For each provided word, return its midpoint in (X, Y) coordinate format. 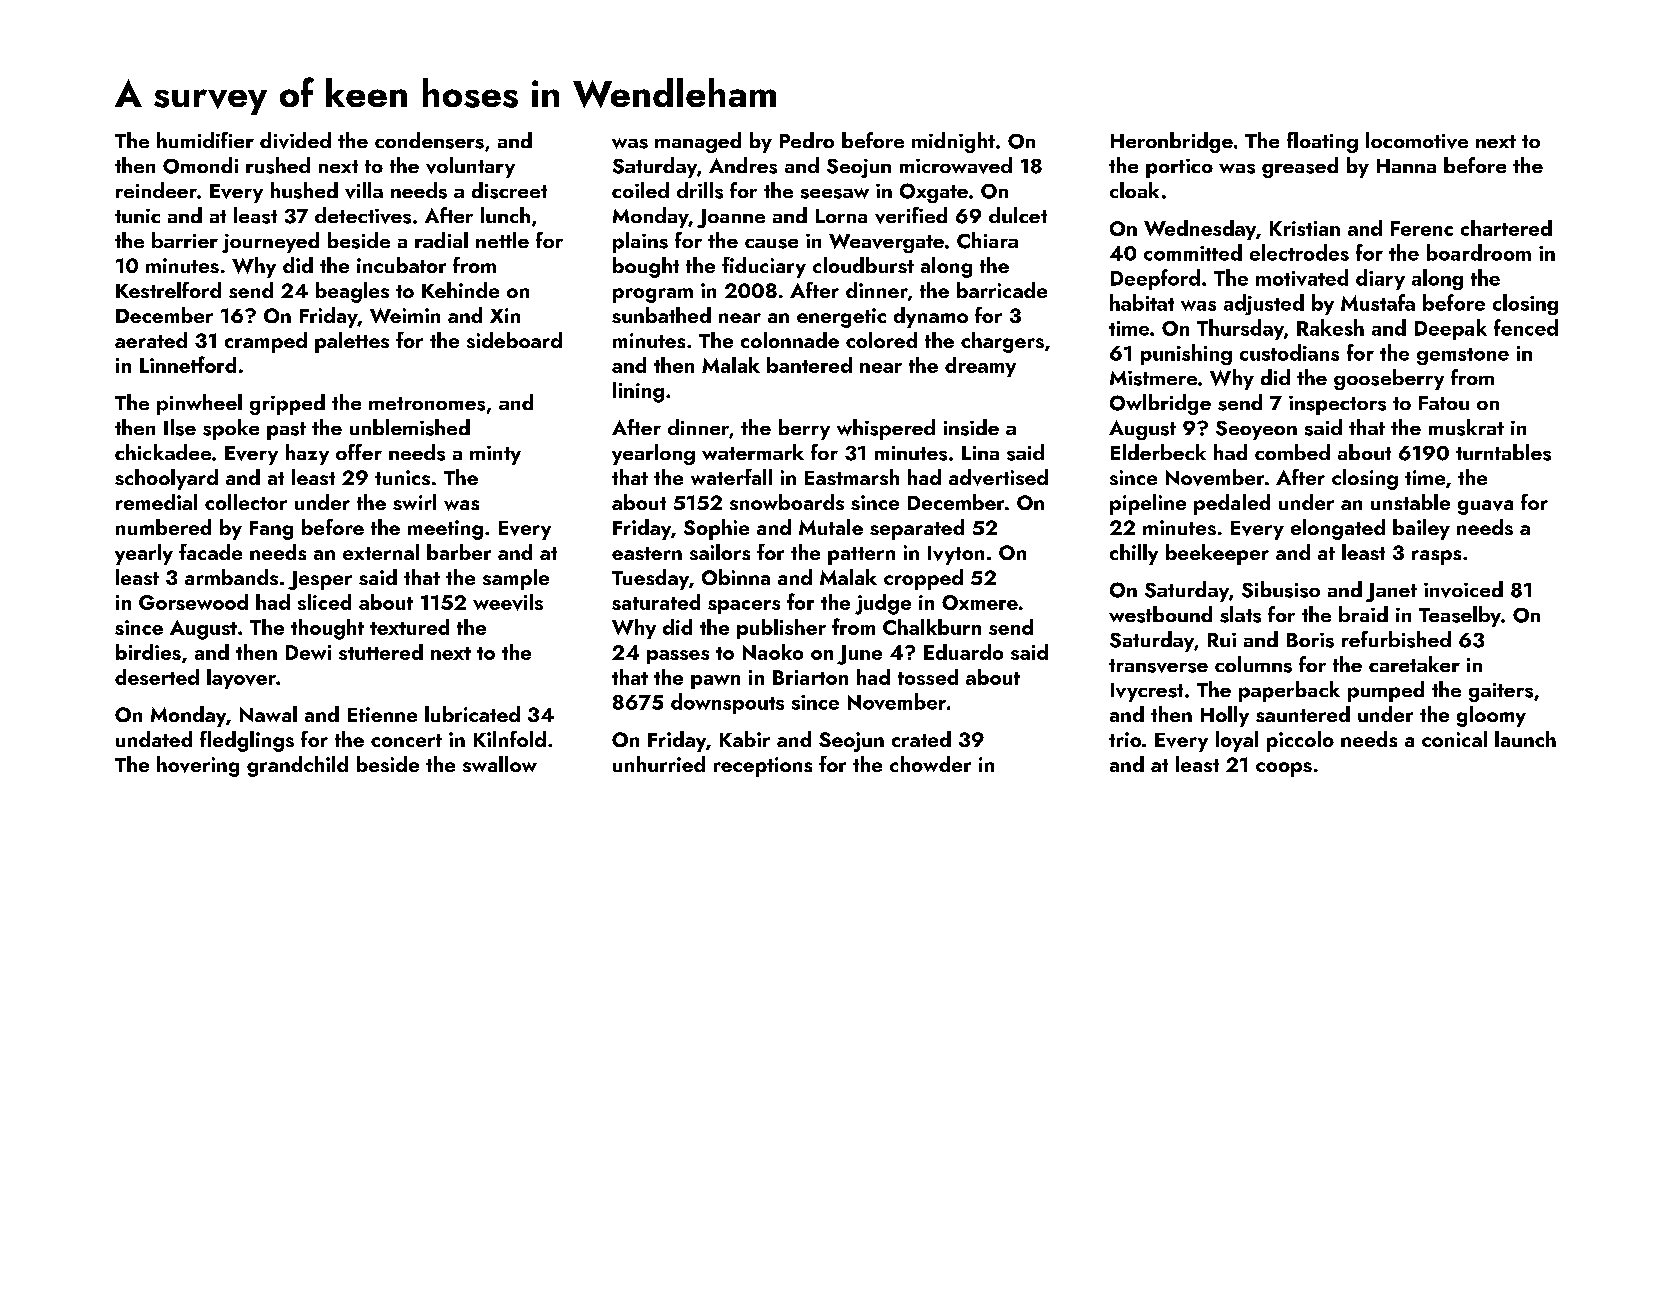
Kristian (1305, 228)
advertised (998, 477)
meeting (445, 530)
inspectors (1337, 405)
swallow (500, 764)
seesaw (835, 193)
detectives (363, 215)
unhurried (659, 764)
